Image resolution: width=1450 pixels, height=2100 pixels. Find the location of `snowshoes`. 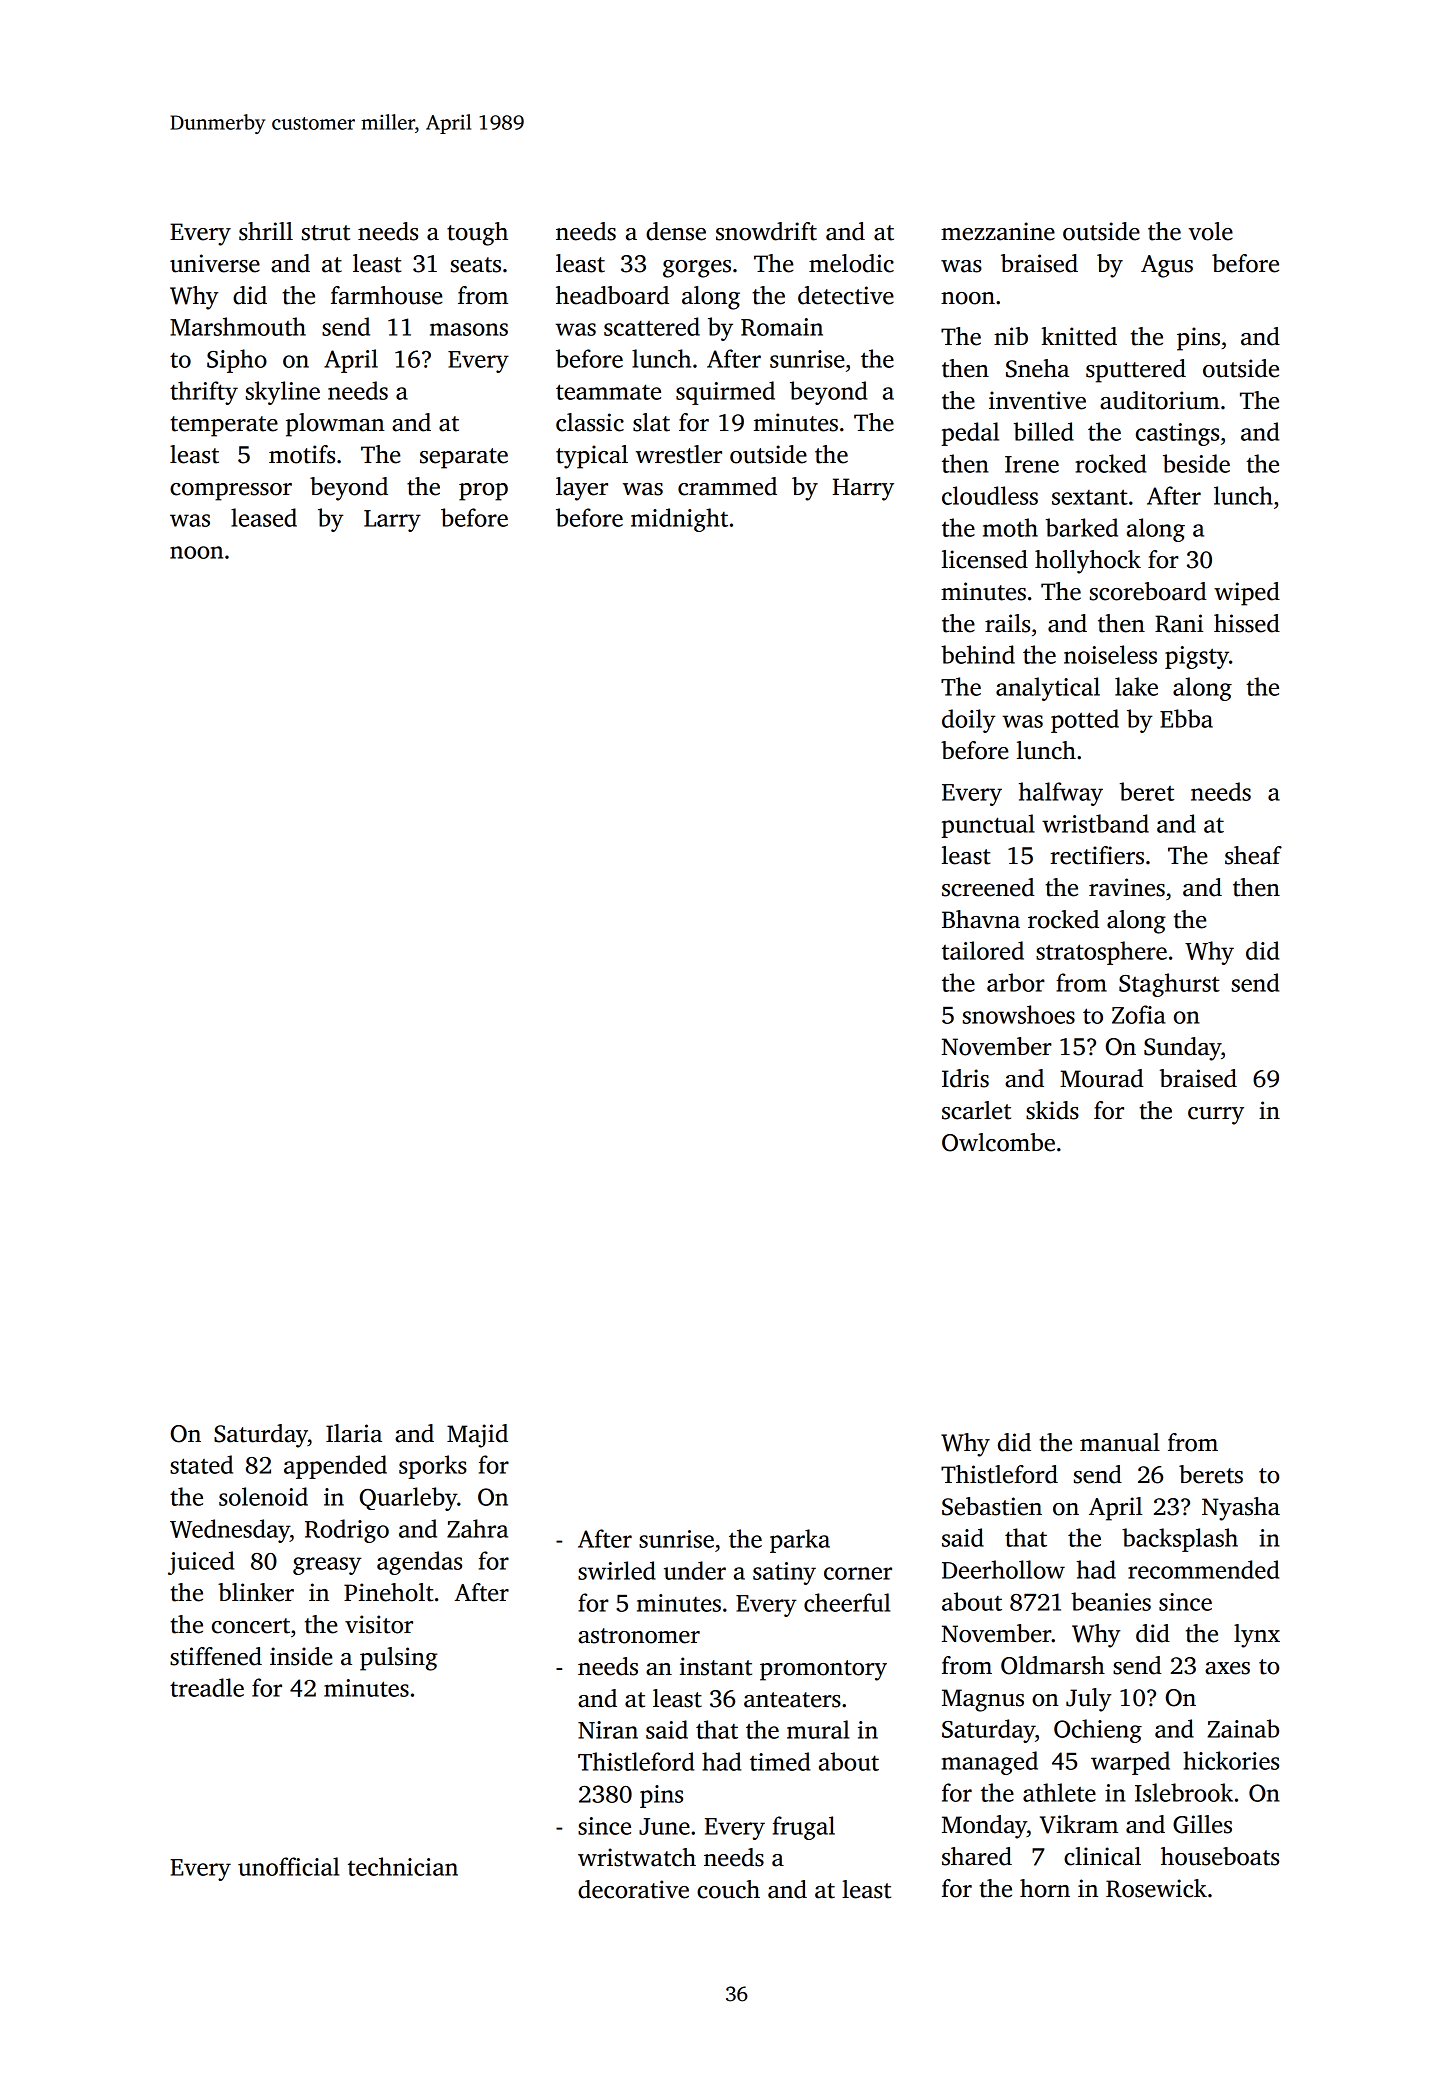

snowshoes is located at coordinates (1019, 1014).
